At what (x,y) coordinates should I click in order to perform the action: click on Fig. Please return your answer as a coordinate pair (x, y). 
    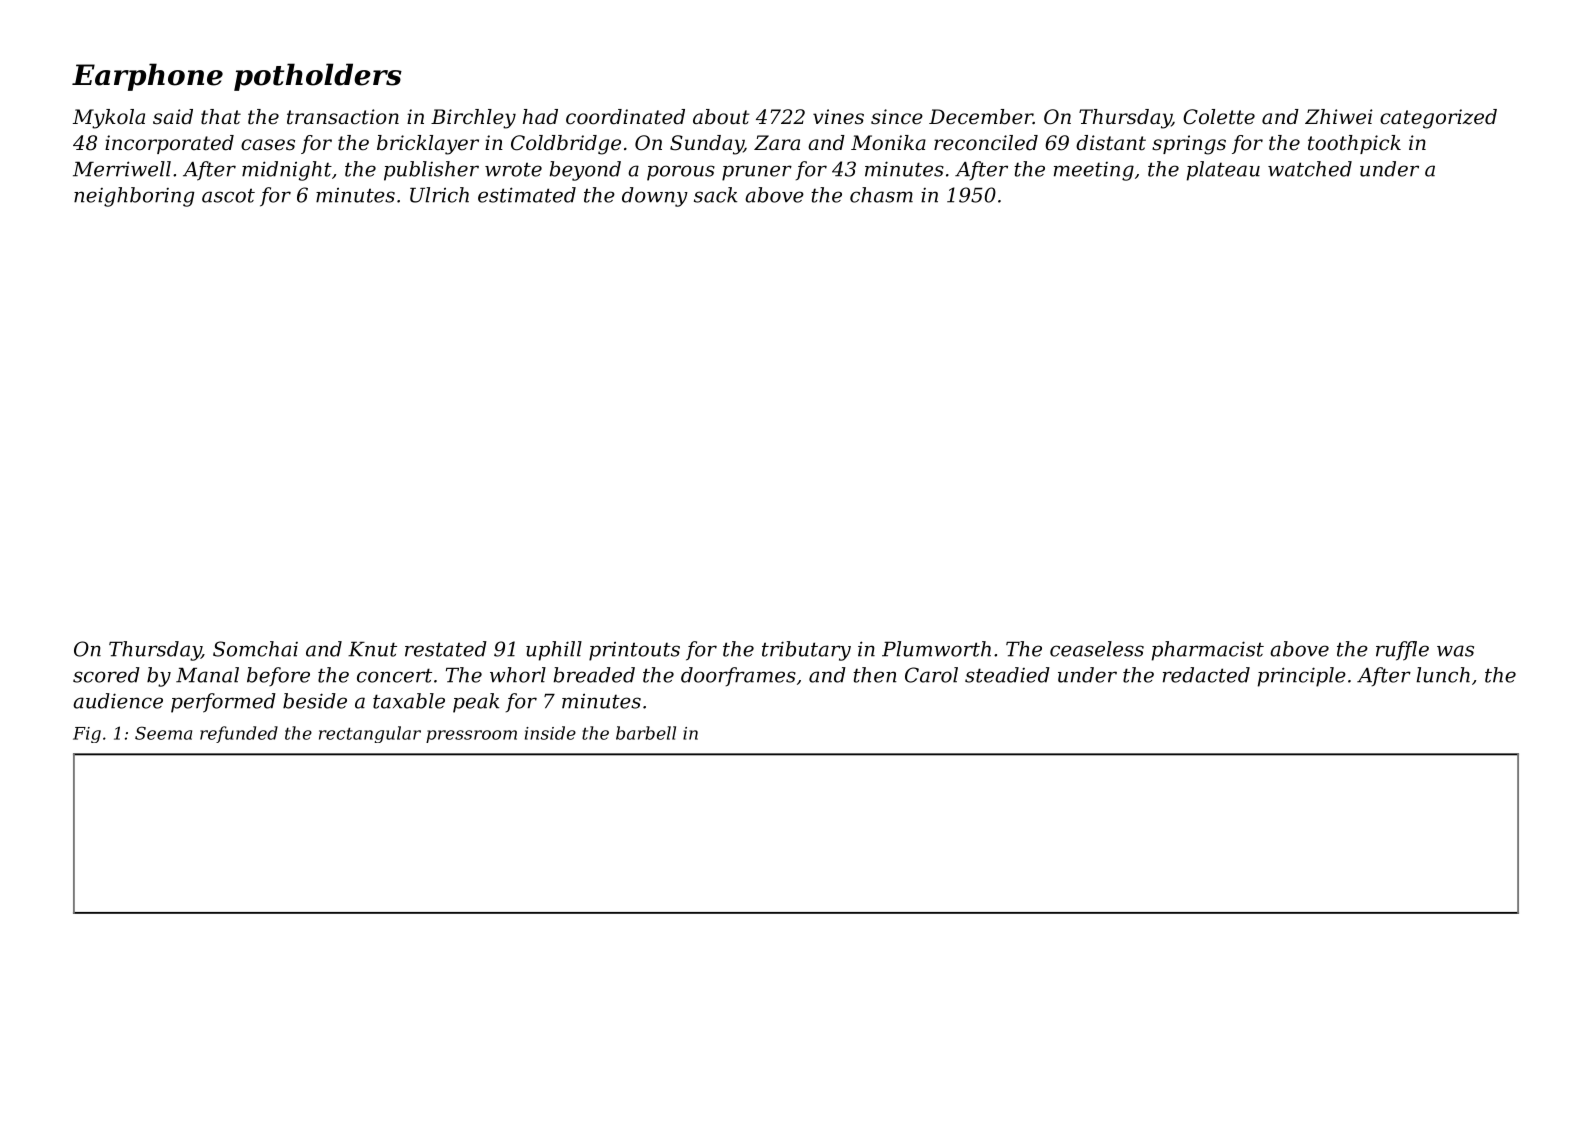
    Looking at the image, I should click on (87, 735).
